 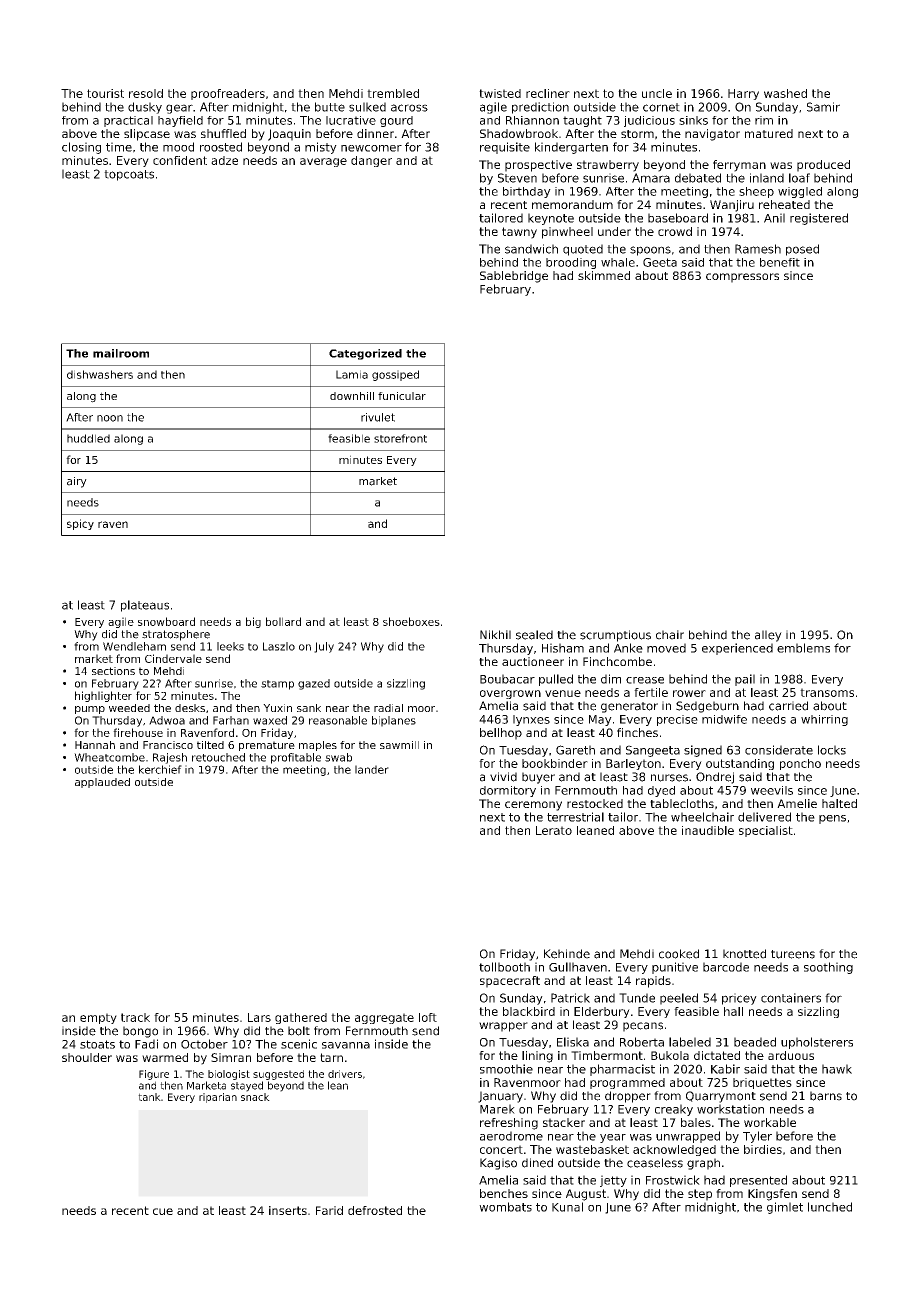 I want to click on Lerato, so click(x=554, y=830).
